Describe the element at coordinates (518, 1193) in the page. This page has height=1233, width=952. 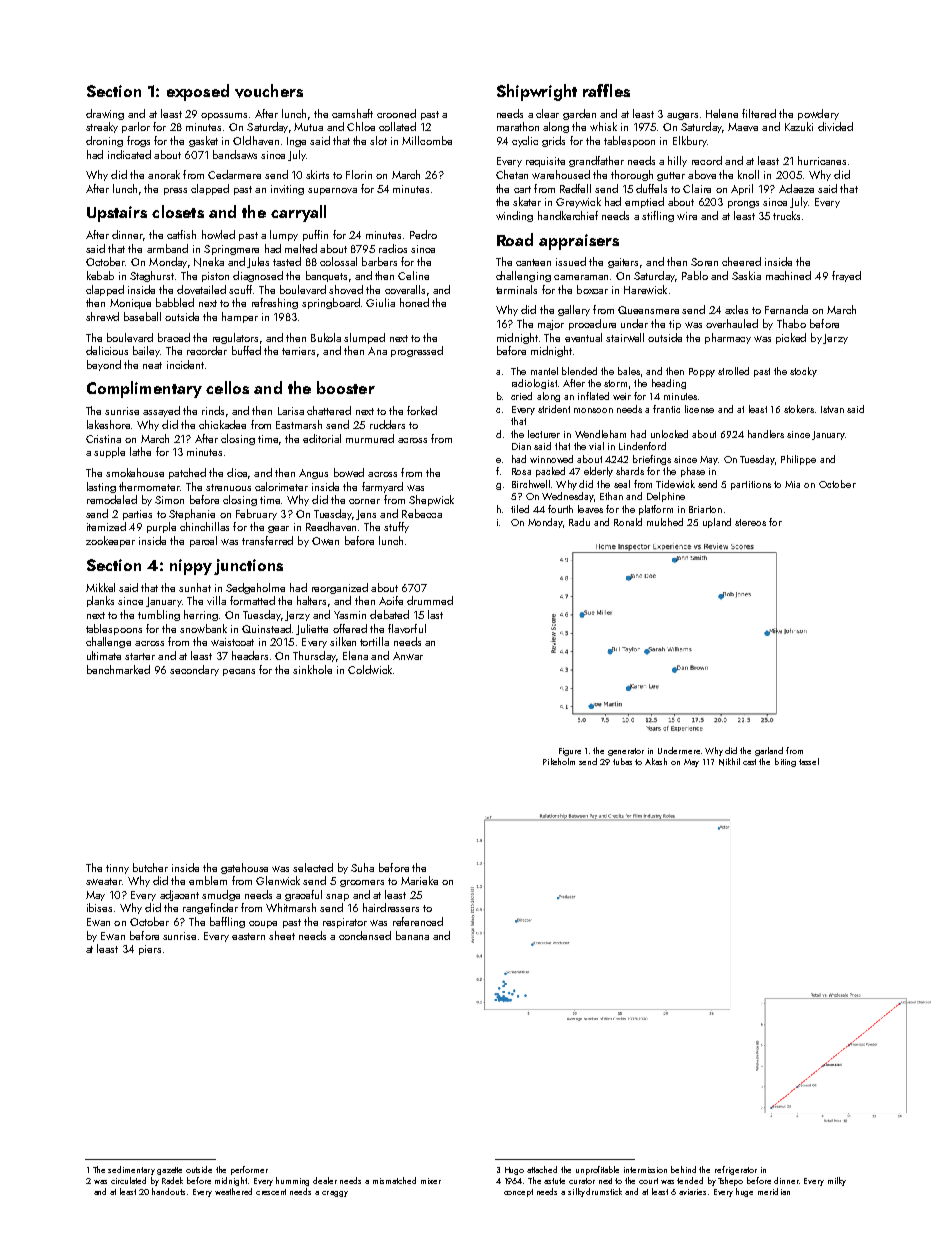
I see `concept` at that location.
